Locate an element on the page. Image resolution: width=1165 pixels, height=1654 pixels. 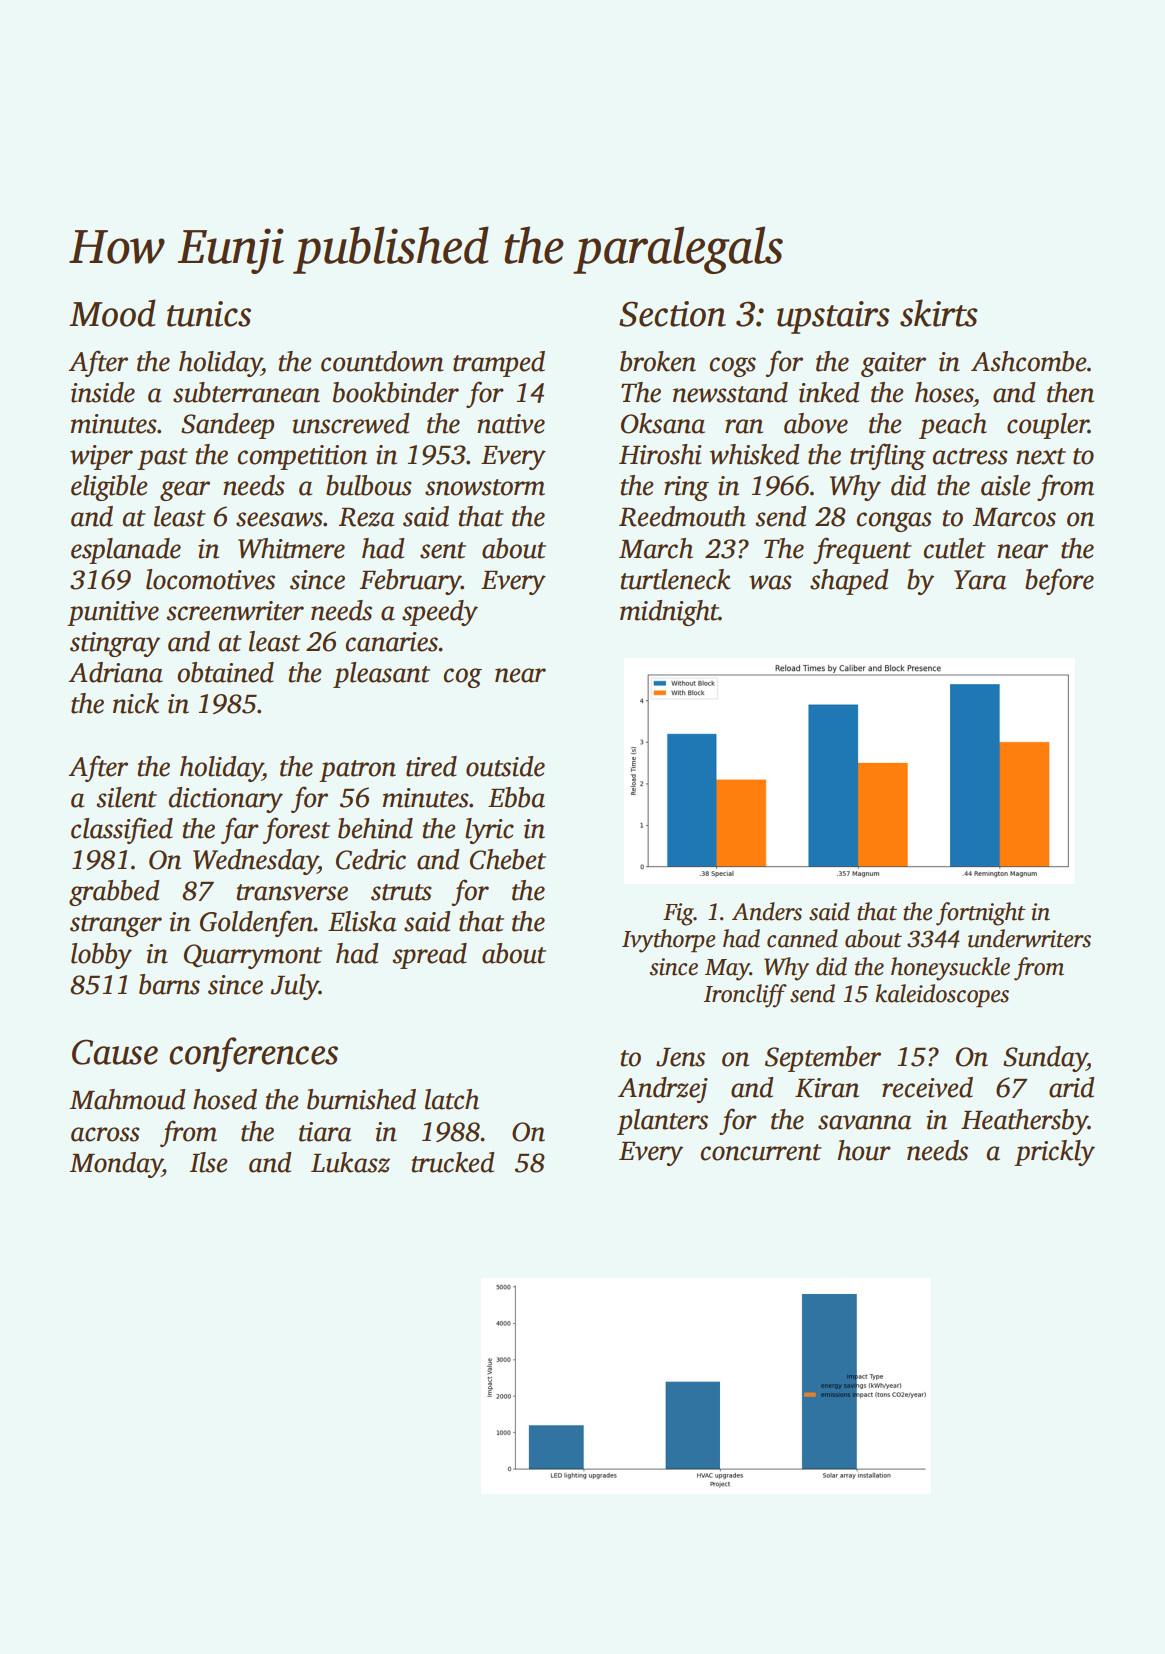
Mood is located at coordinates (112, 313).
